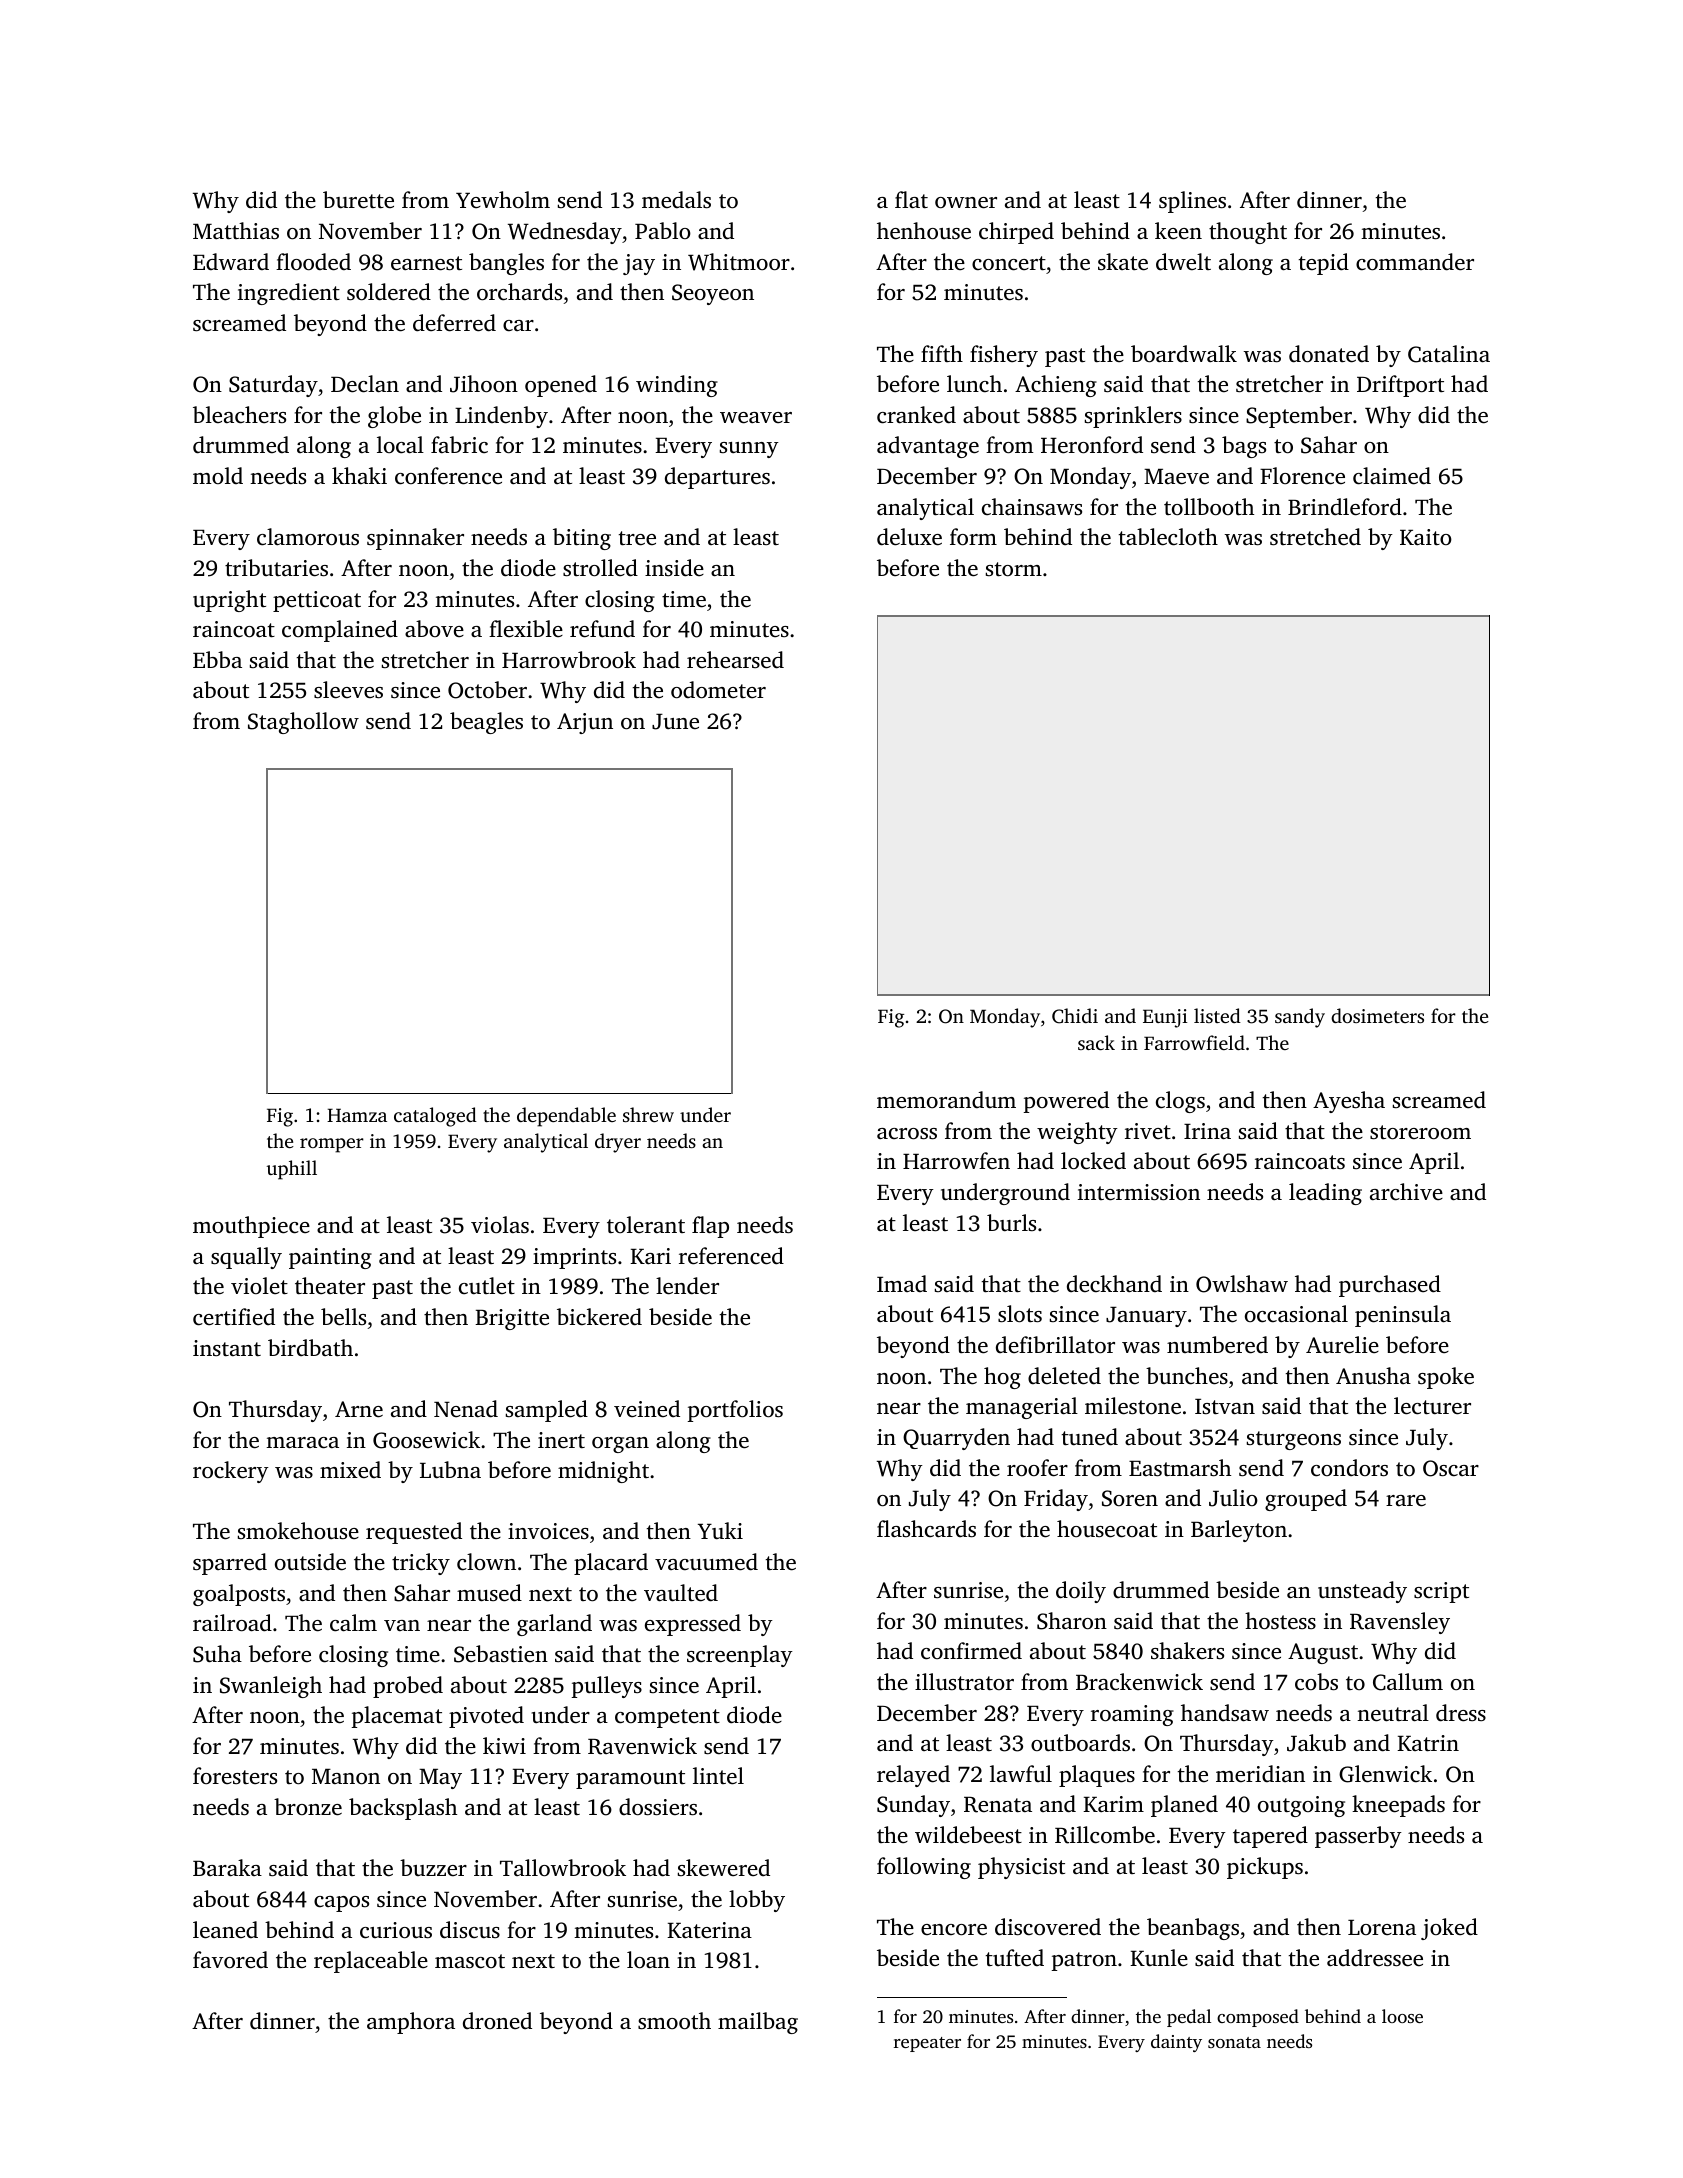 Image resolution: width=1683 pixels, height=2178 pixels. I want to click on orchards, so click(519, 292).
